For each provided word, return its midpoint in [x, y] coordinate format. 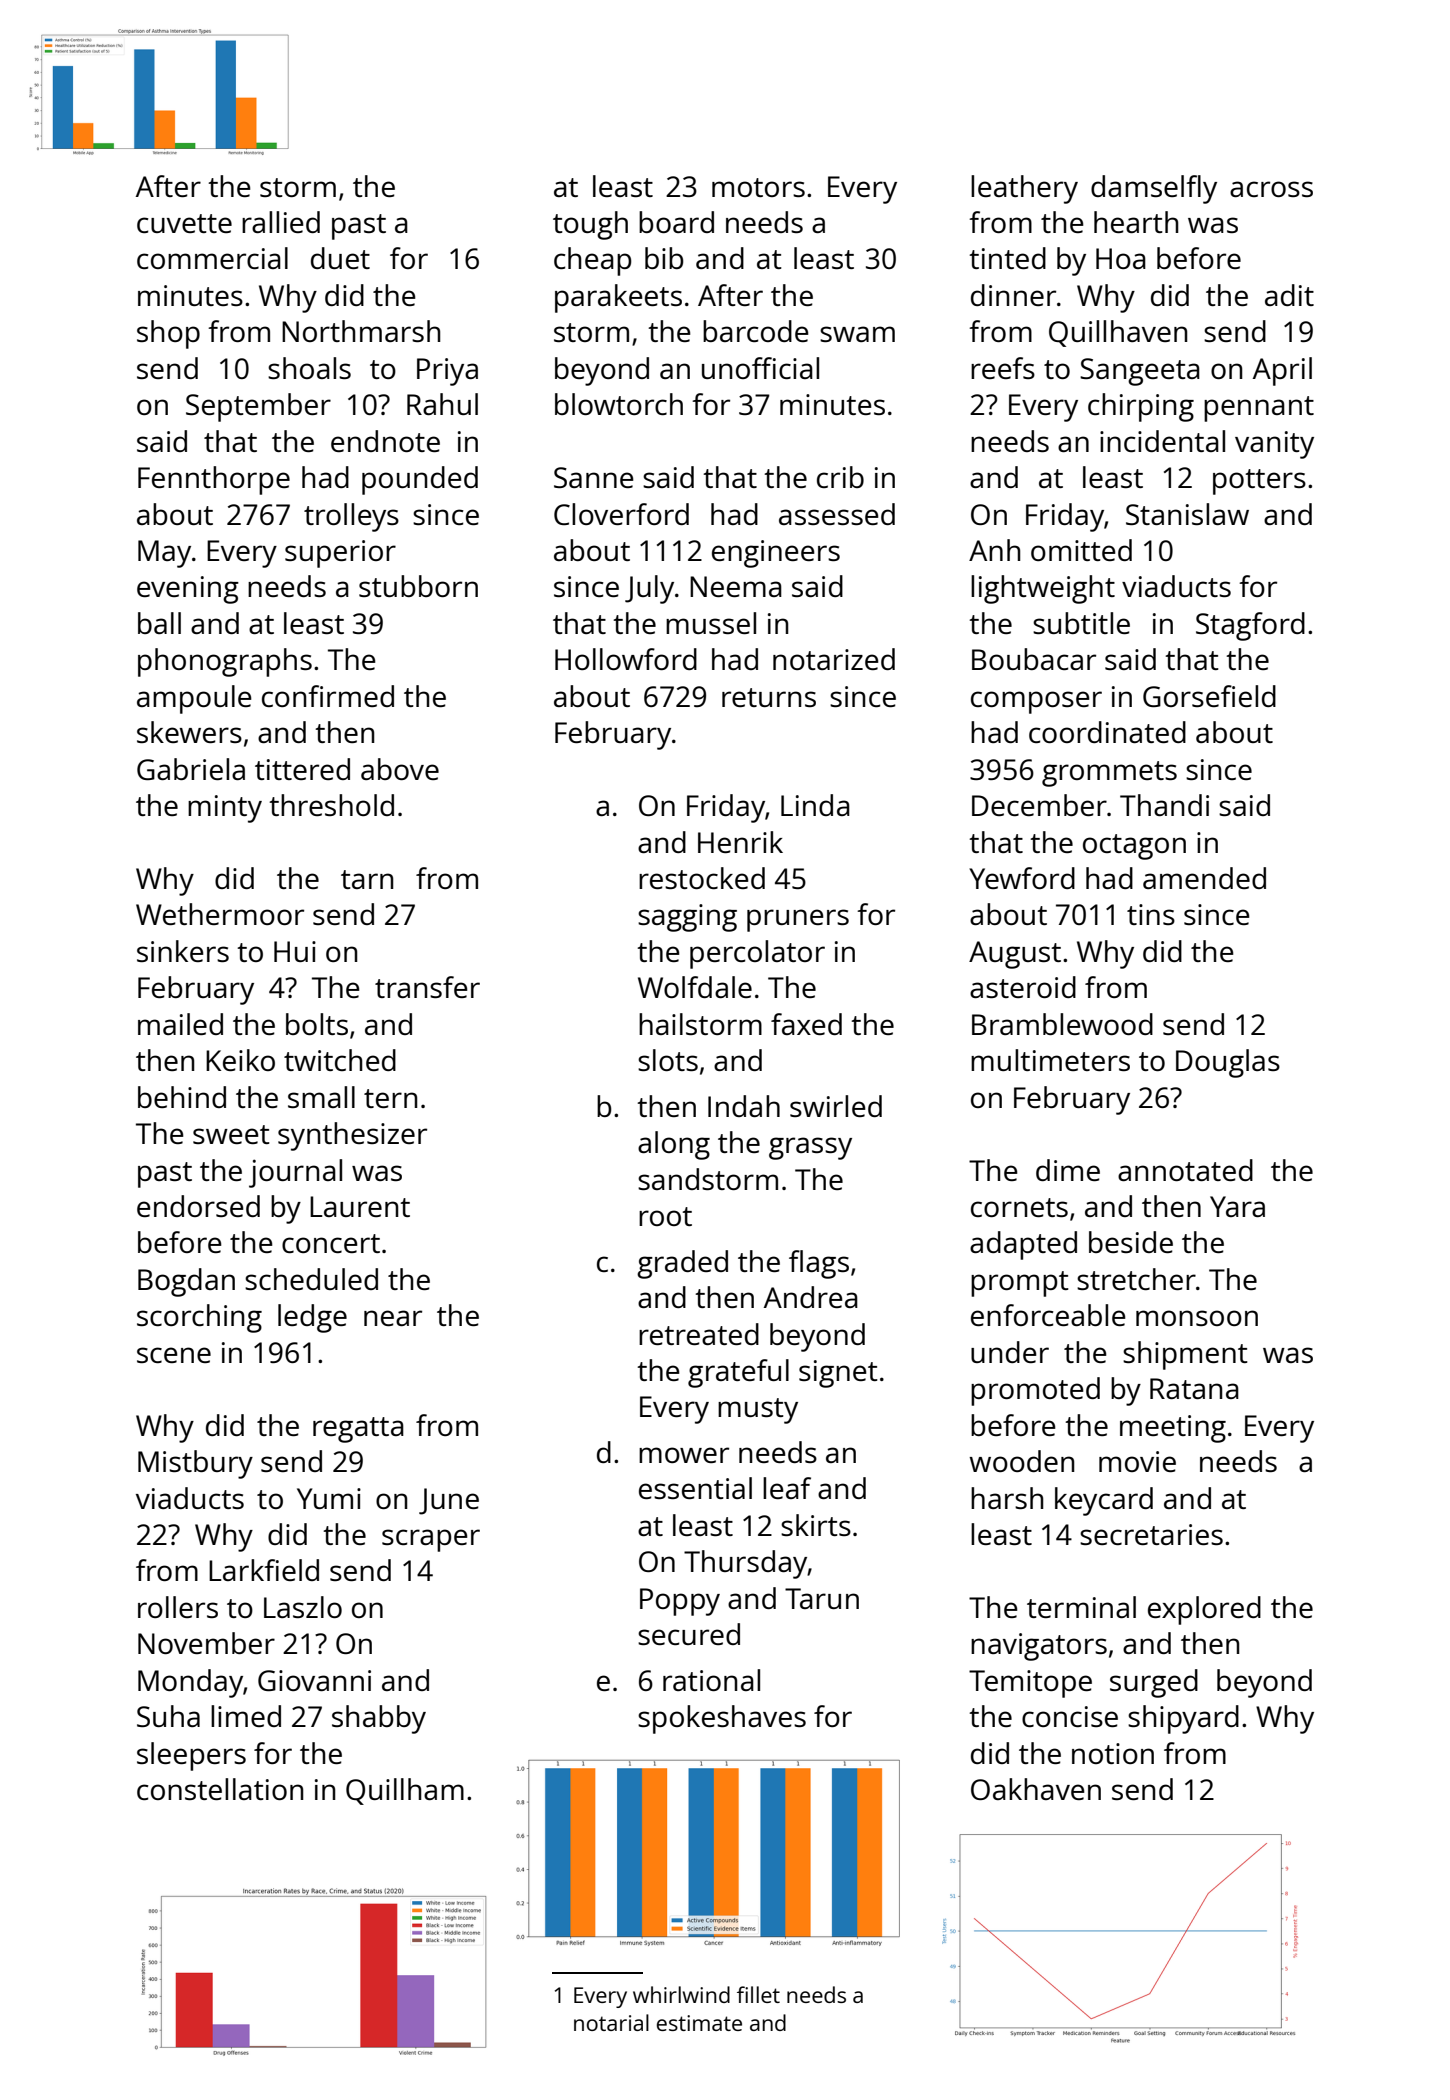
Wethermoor [220, 914]
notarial [611, 2022]
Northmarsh [361, 331]
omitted [1081, 550]
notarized [834, 659]
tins [1151, 914]
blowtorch [619, 404]
